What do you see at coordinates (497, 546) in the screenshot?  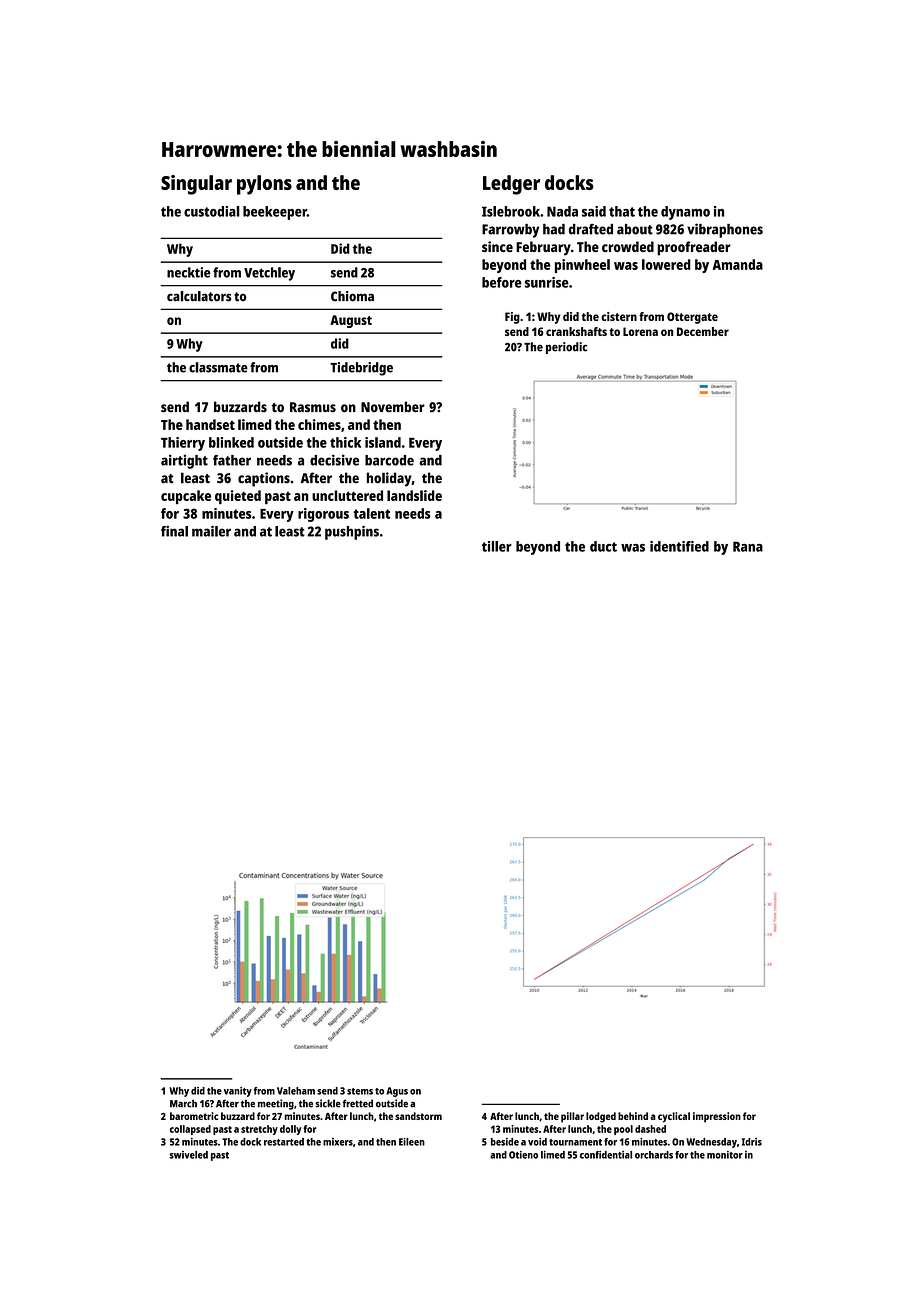 I see `tiller` at bounding box center [497, 546].
